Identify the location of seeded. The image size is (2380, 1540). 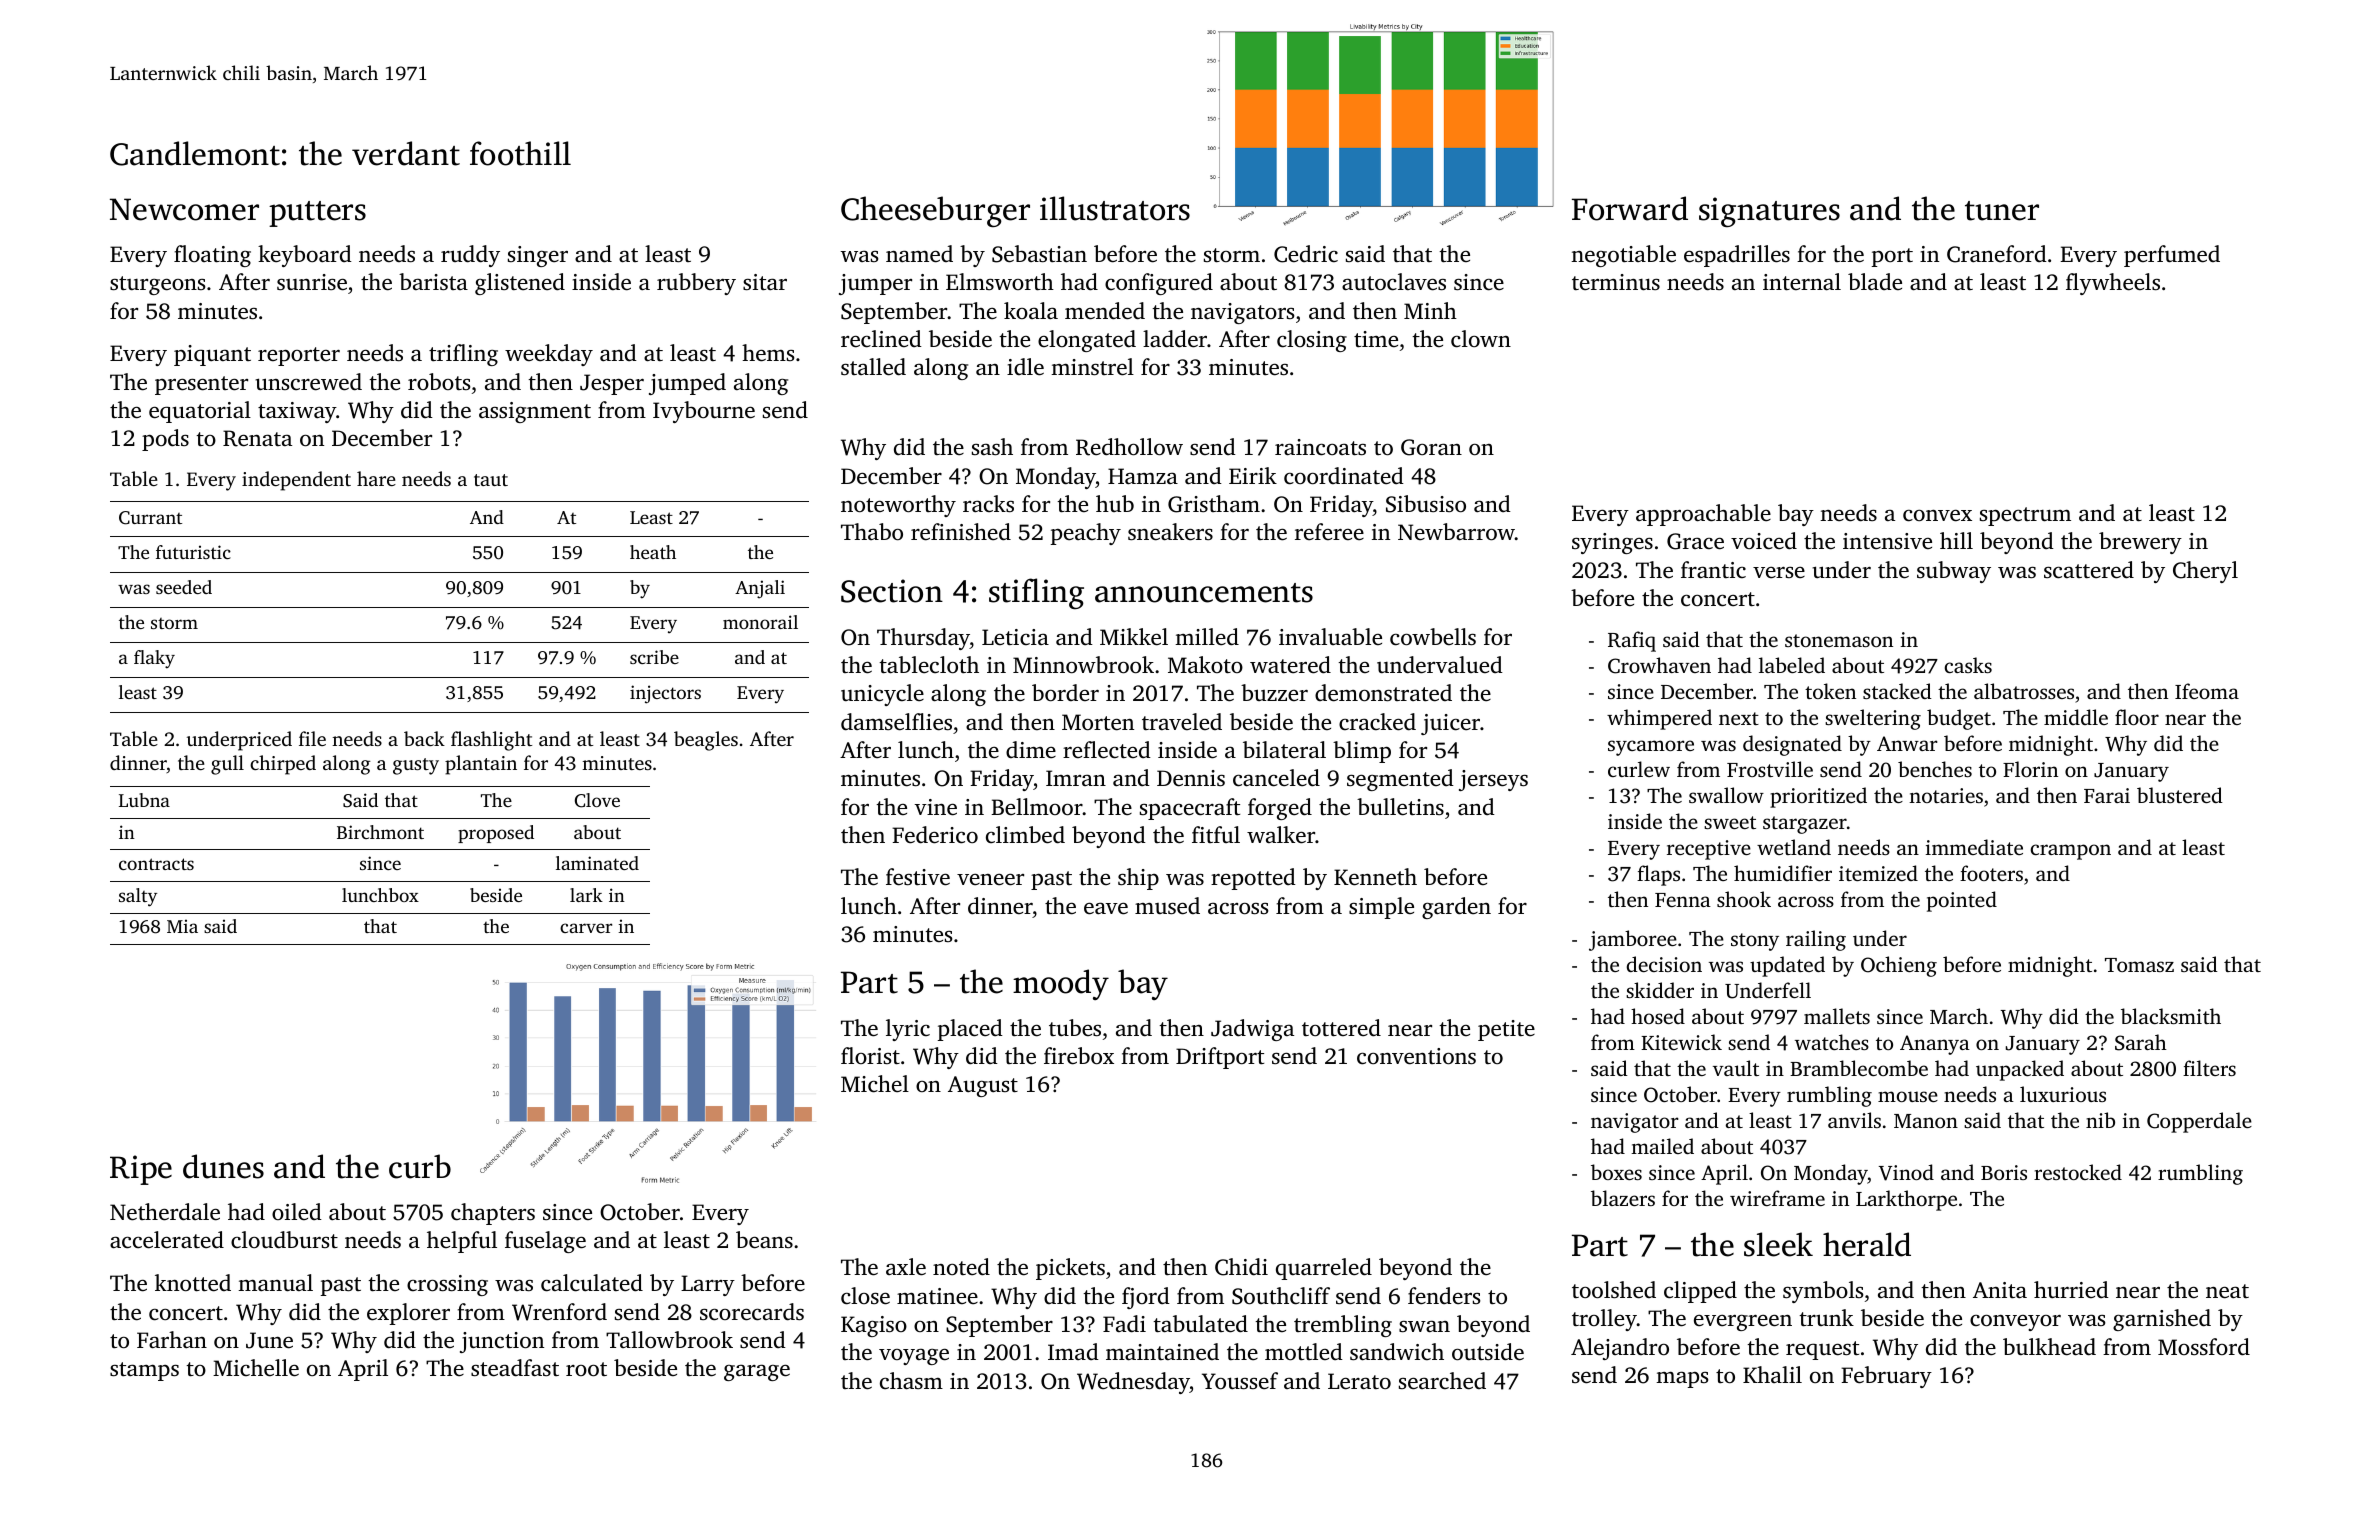
(184, 587).
